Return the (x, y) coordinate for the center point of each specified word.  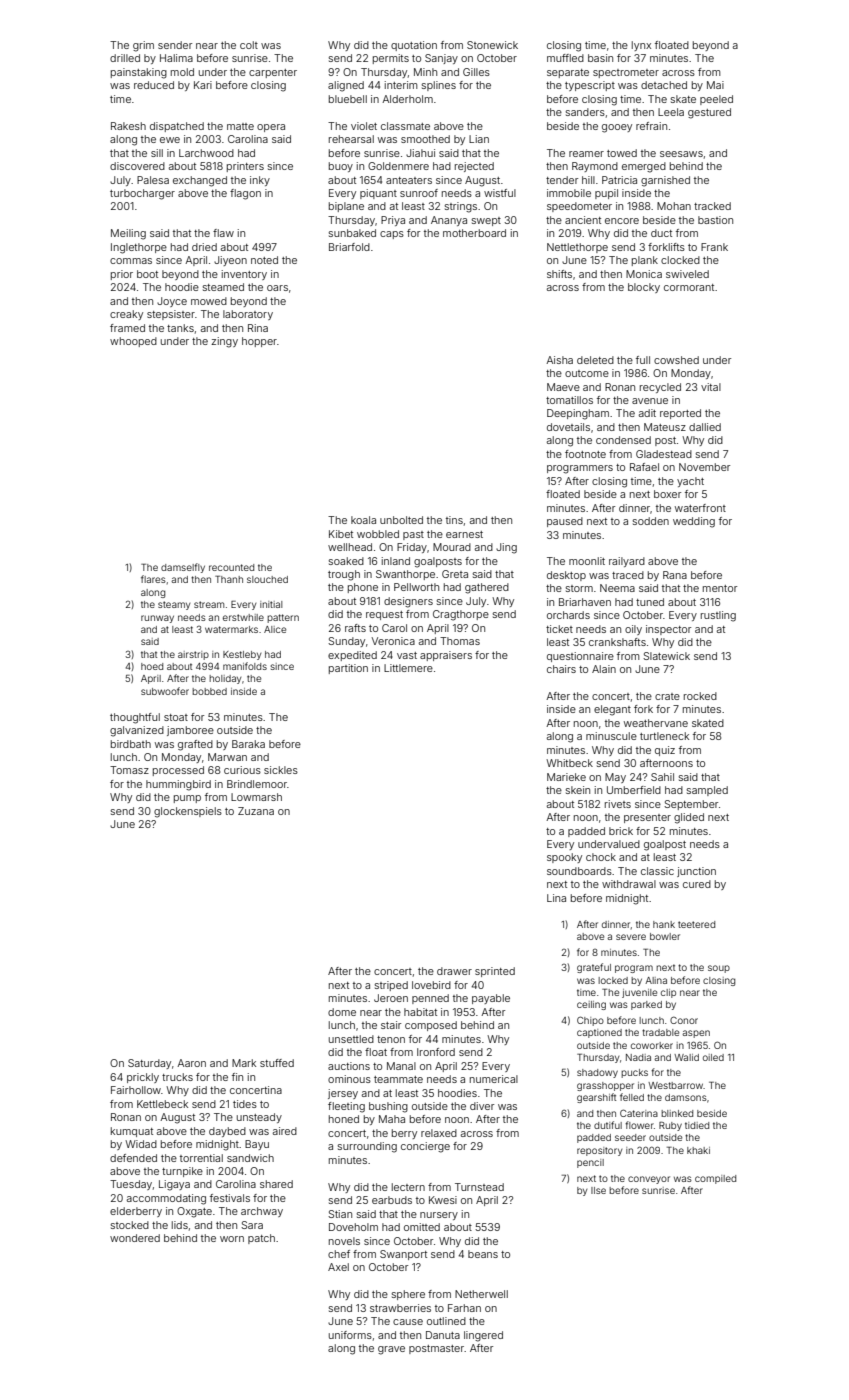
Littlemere (408, 668)
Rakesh (128, 126)
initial (271, 604)
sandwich (250, 1158)
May (615, 778)
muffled (565, 58)
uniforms (350, 1335)
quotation (414, 46)
